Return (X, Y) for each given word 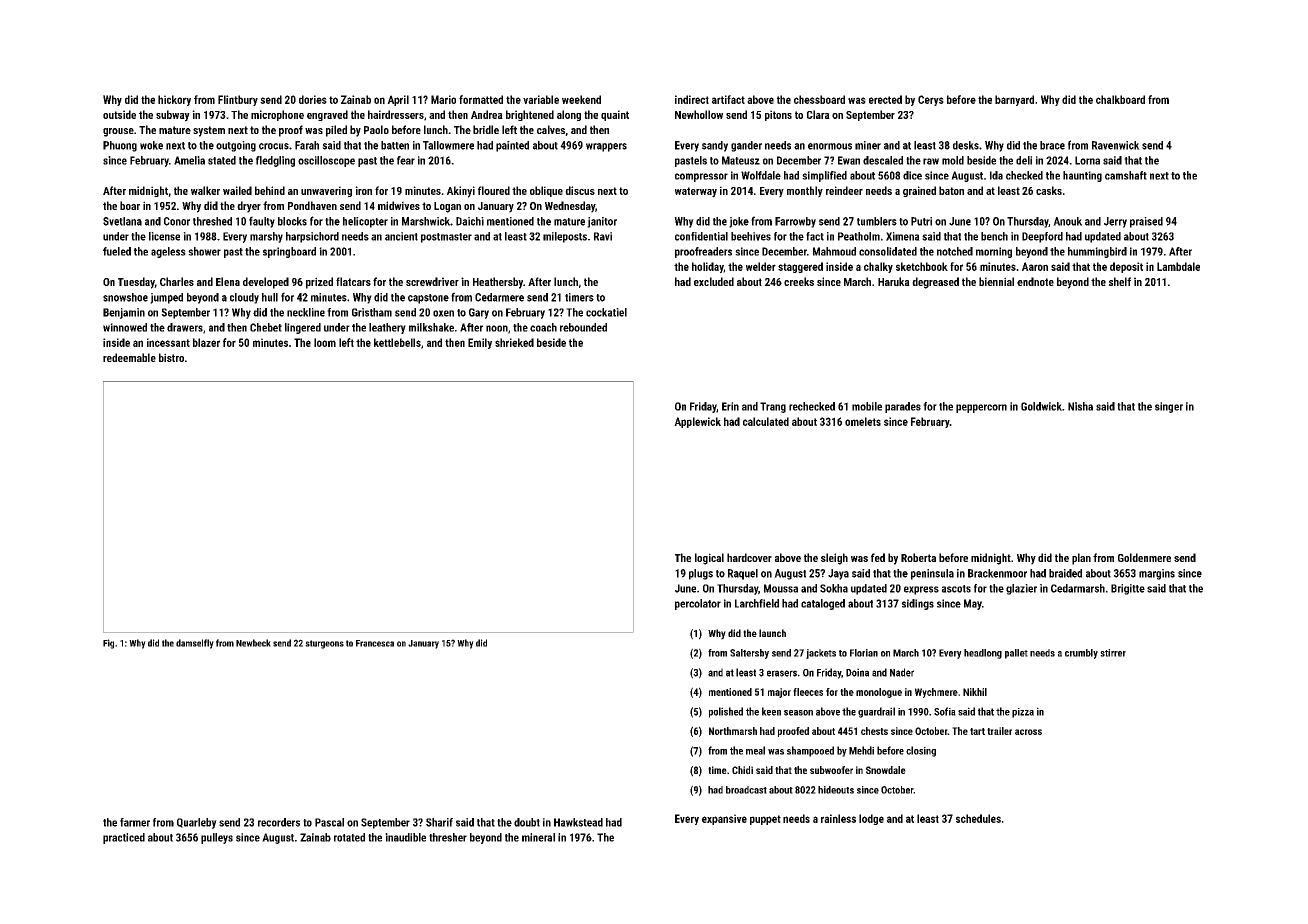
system (209, 131)
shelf (1120, 281)
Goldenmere (1144, 557)
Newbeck (253, 643)
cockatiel (606, 312)
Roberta (918, 557)
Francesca (375, 643)
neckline (306, 312)
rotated (349, 837)
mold (953, 160)
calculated (766, 421)
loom (325, 342)
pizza (1023, 713)
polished (726, 712)
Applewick (697, 422)
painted (512, 146)
